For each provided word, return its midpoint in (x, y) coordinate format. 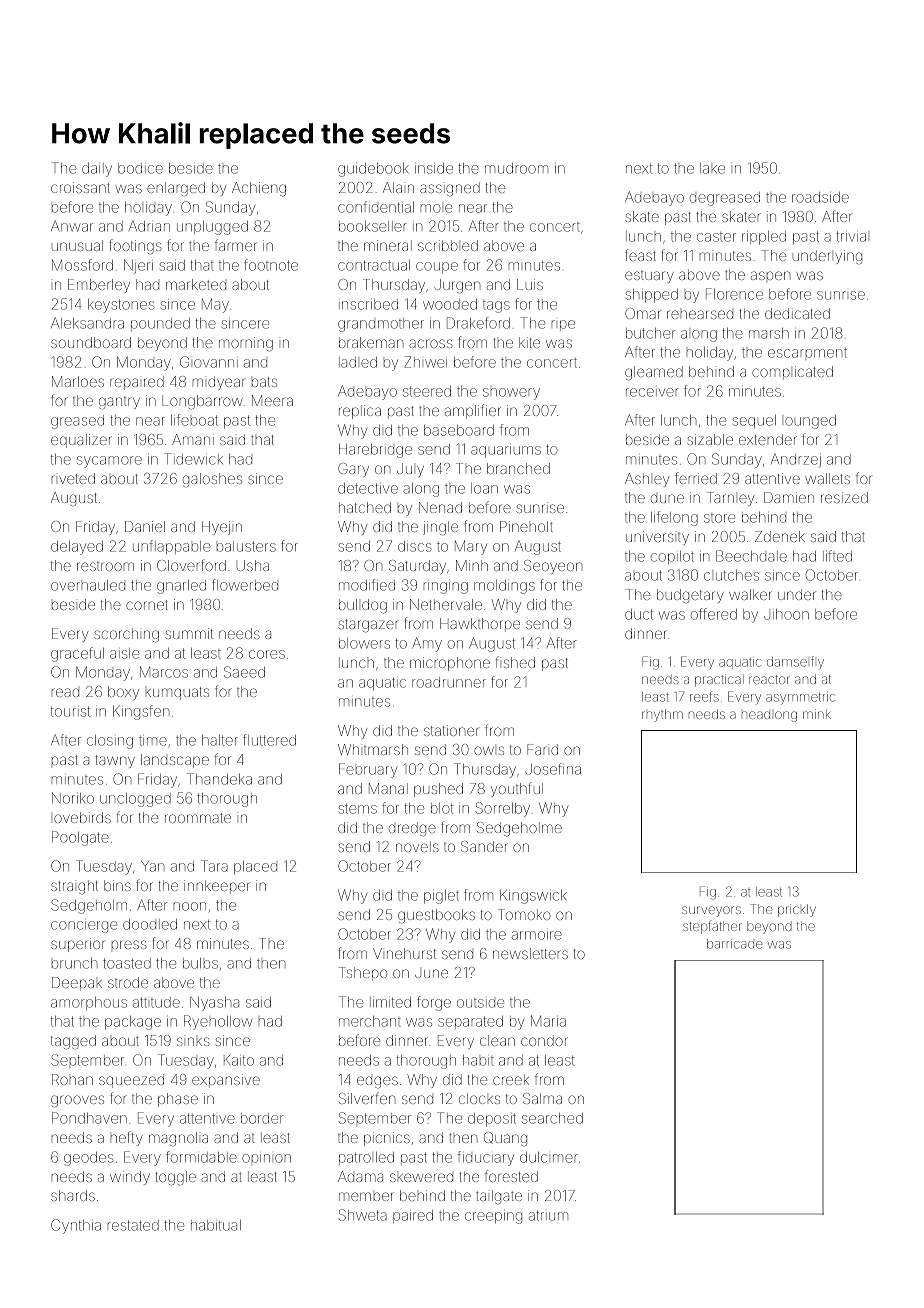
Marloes (78, 381)
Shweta (363, 1215)
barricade (734, 944)
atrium (548, 1215)
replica (360, 412)
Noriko (73, 798)
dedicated (797, 313)
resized (844, 497)
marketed (196, 284)
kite (529, 342)
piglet (441, 897)
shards (73, 1195)
